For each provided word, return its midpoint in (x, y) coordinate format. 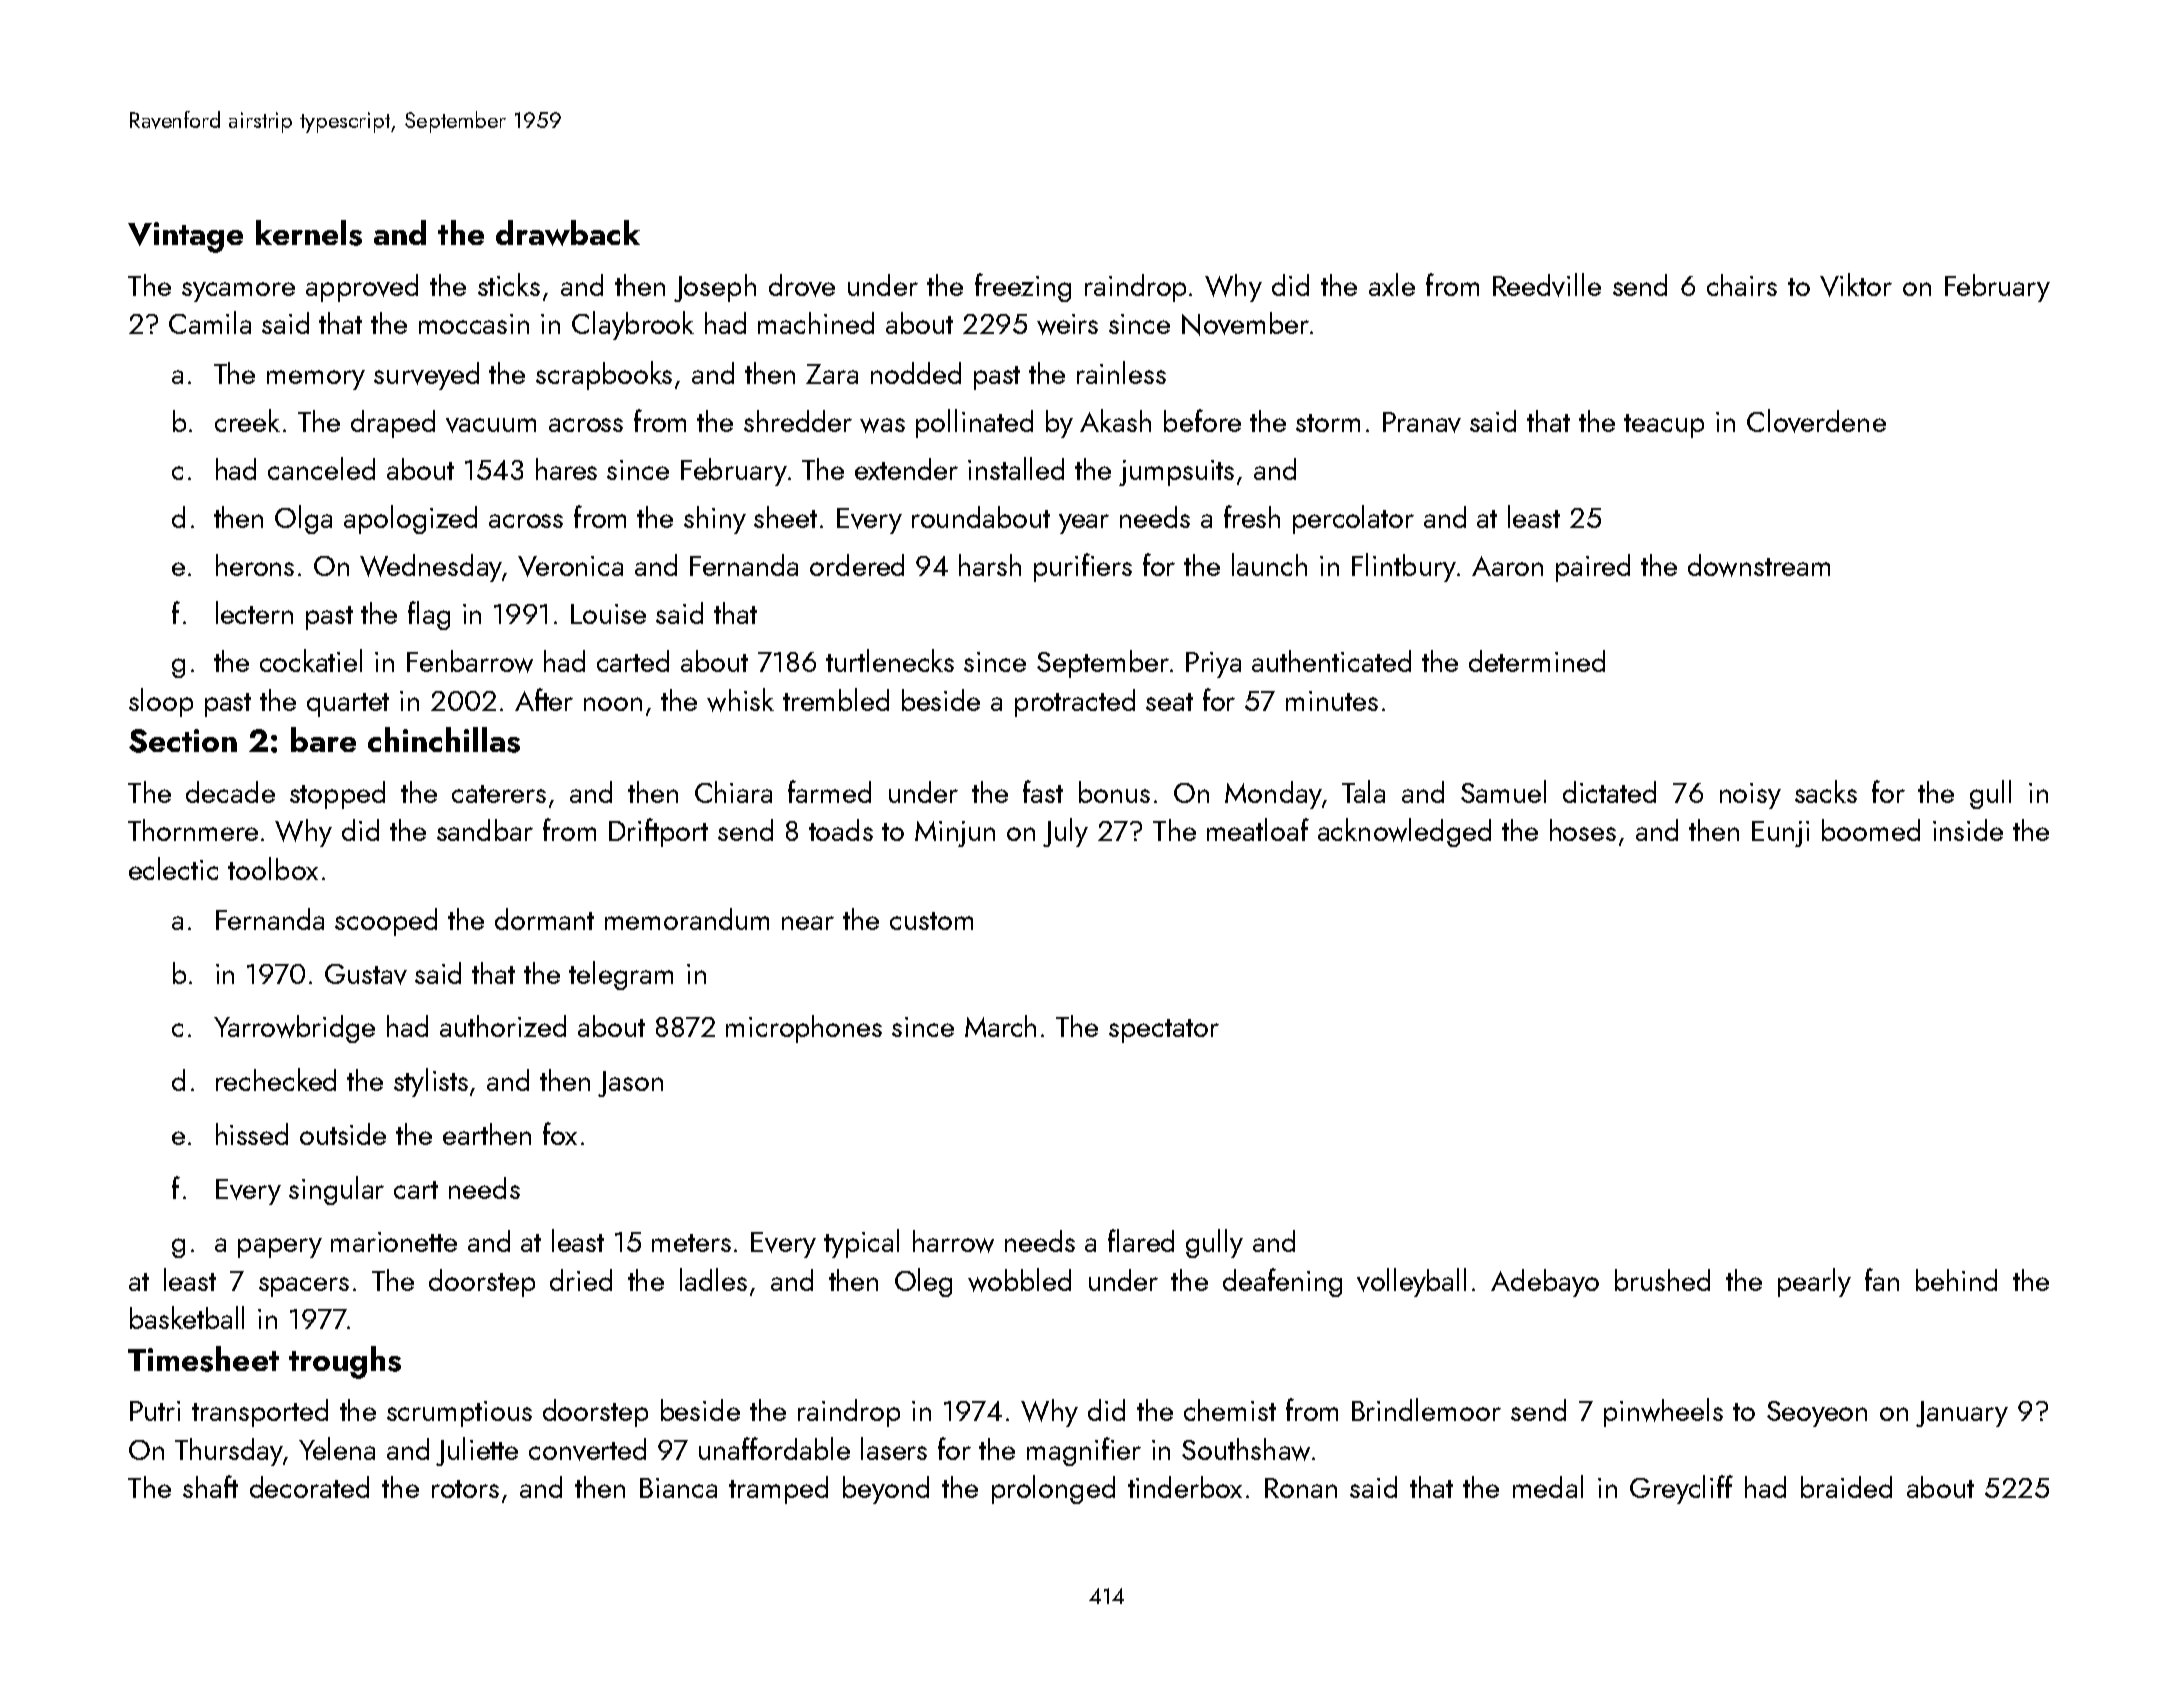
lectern (254, 612)
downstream (1759, 565)
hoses (1583, 830)
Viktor (1856, 285)
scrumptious (459, 1414)
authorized (503, 1026)
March (1000, 1026)
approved (362, 288)
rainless (1121, 372)
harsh (990, 565)
